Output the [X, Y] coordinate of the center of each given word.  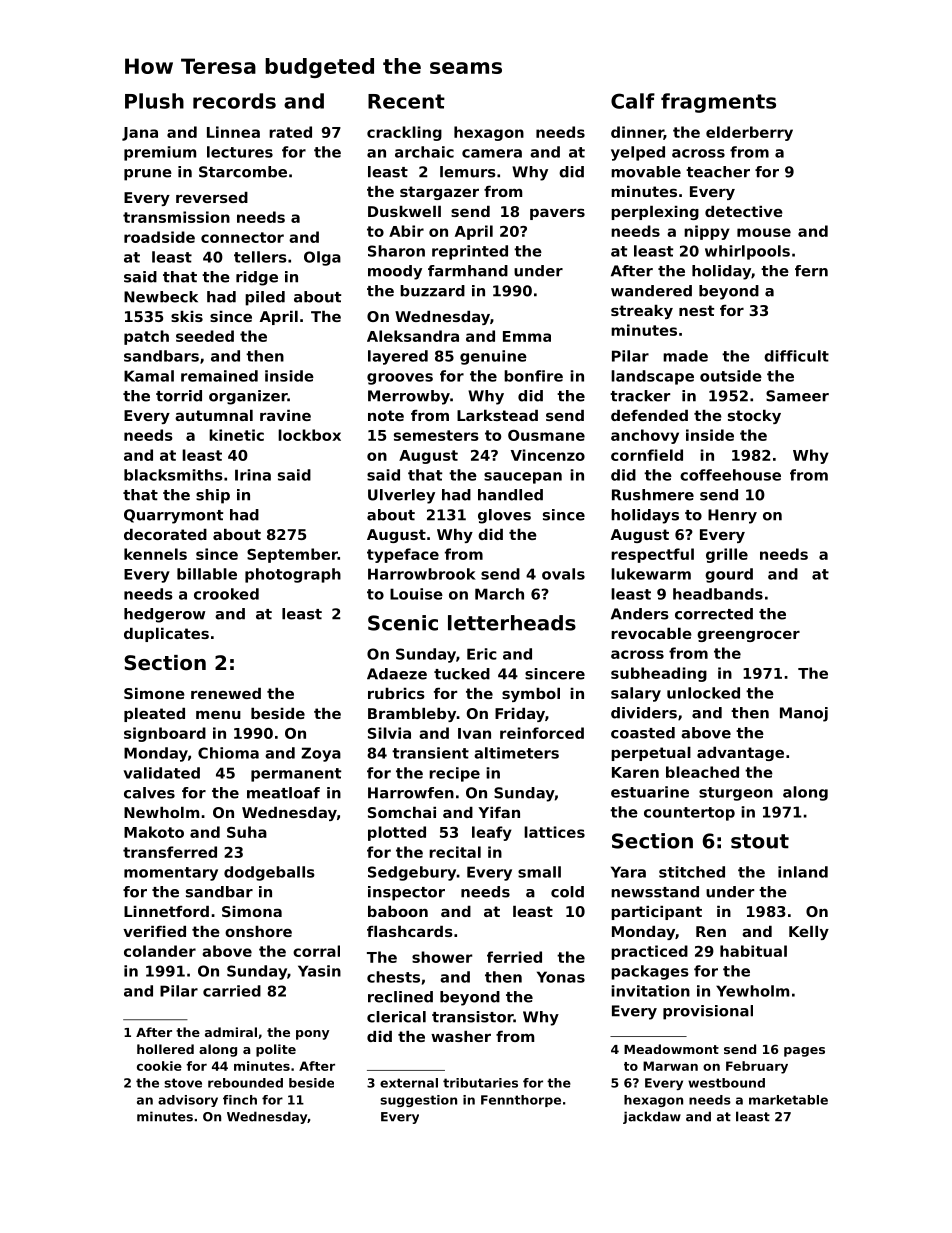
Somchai [402, 812]
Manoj [804, 714]
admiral [231, 1032]
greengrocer [748, 636]
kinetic [236, 435]
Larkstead [497, 415]
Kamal [149, 376]
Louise [416, 594]
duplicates [166, 635]
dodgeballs [269, 873]
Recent [406, 101]
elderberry [749, 133]
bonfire [533, 376]
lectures [240, 152]
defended [649, 415]
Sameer [797, 396]
